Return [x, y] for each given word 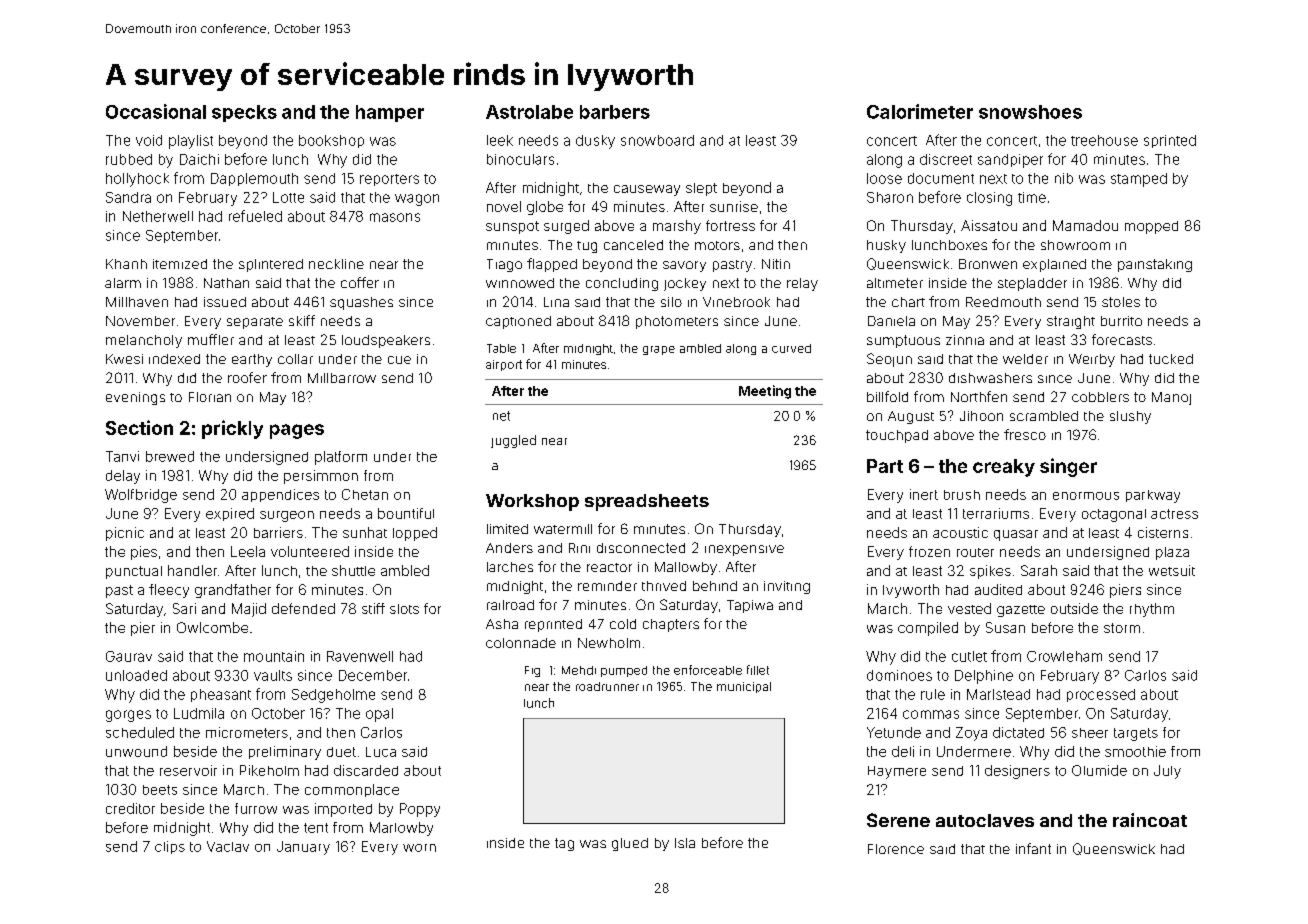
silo [671, 302]
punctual [134, 572]
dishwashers [990, 378]
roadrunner [607, 686]
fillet [758, 670]
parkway [1153, 496]
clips [170, 847]
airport [504, 365]
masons [395, 217]
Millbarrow [342, 378]
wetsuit [1172, 570]
